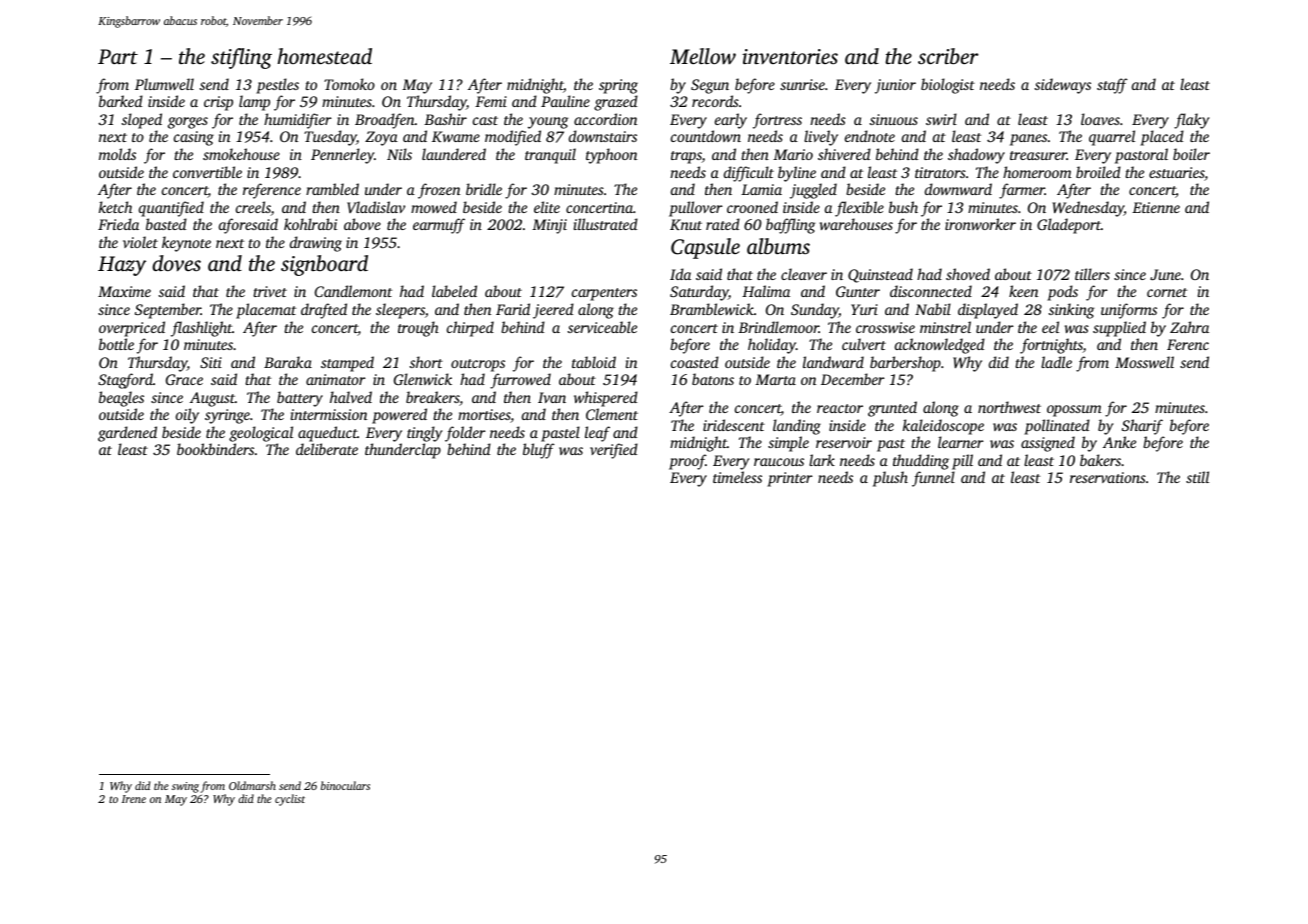 The height and width of the screenshot is (924, 1308). Describe the element at coordinates (290, 800) in the screenshot. I see `cyclist` at that location.
